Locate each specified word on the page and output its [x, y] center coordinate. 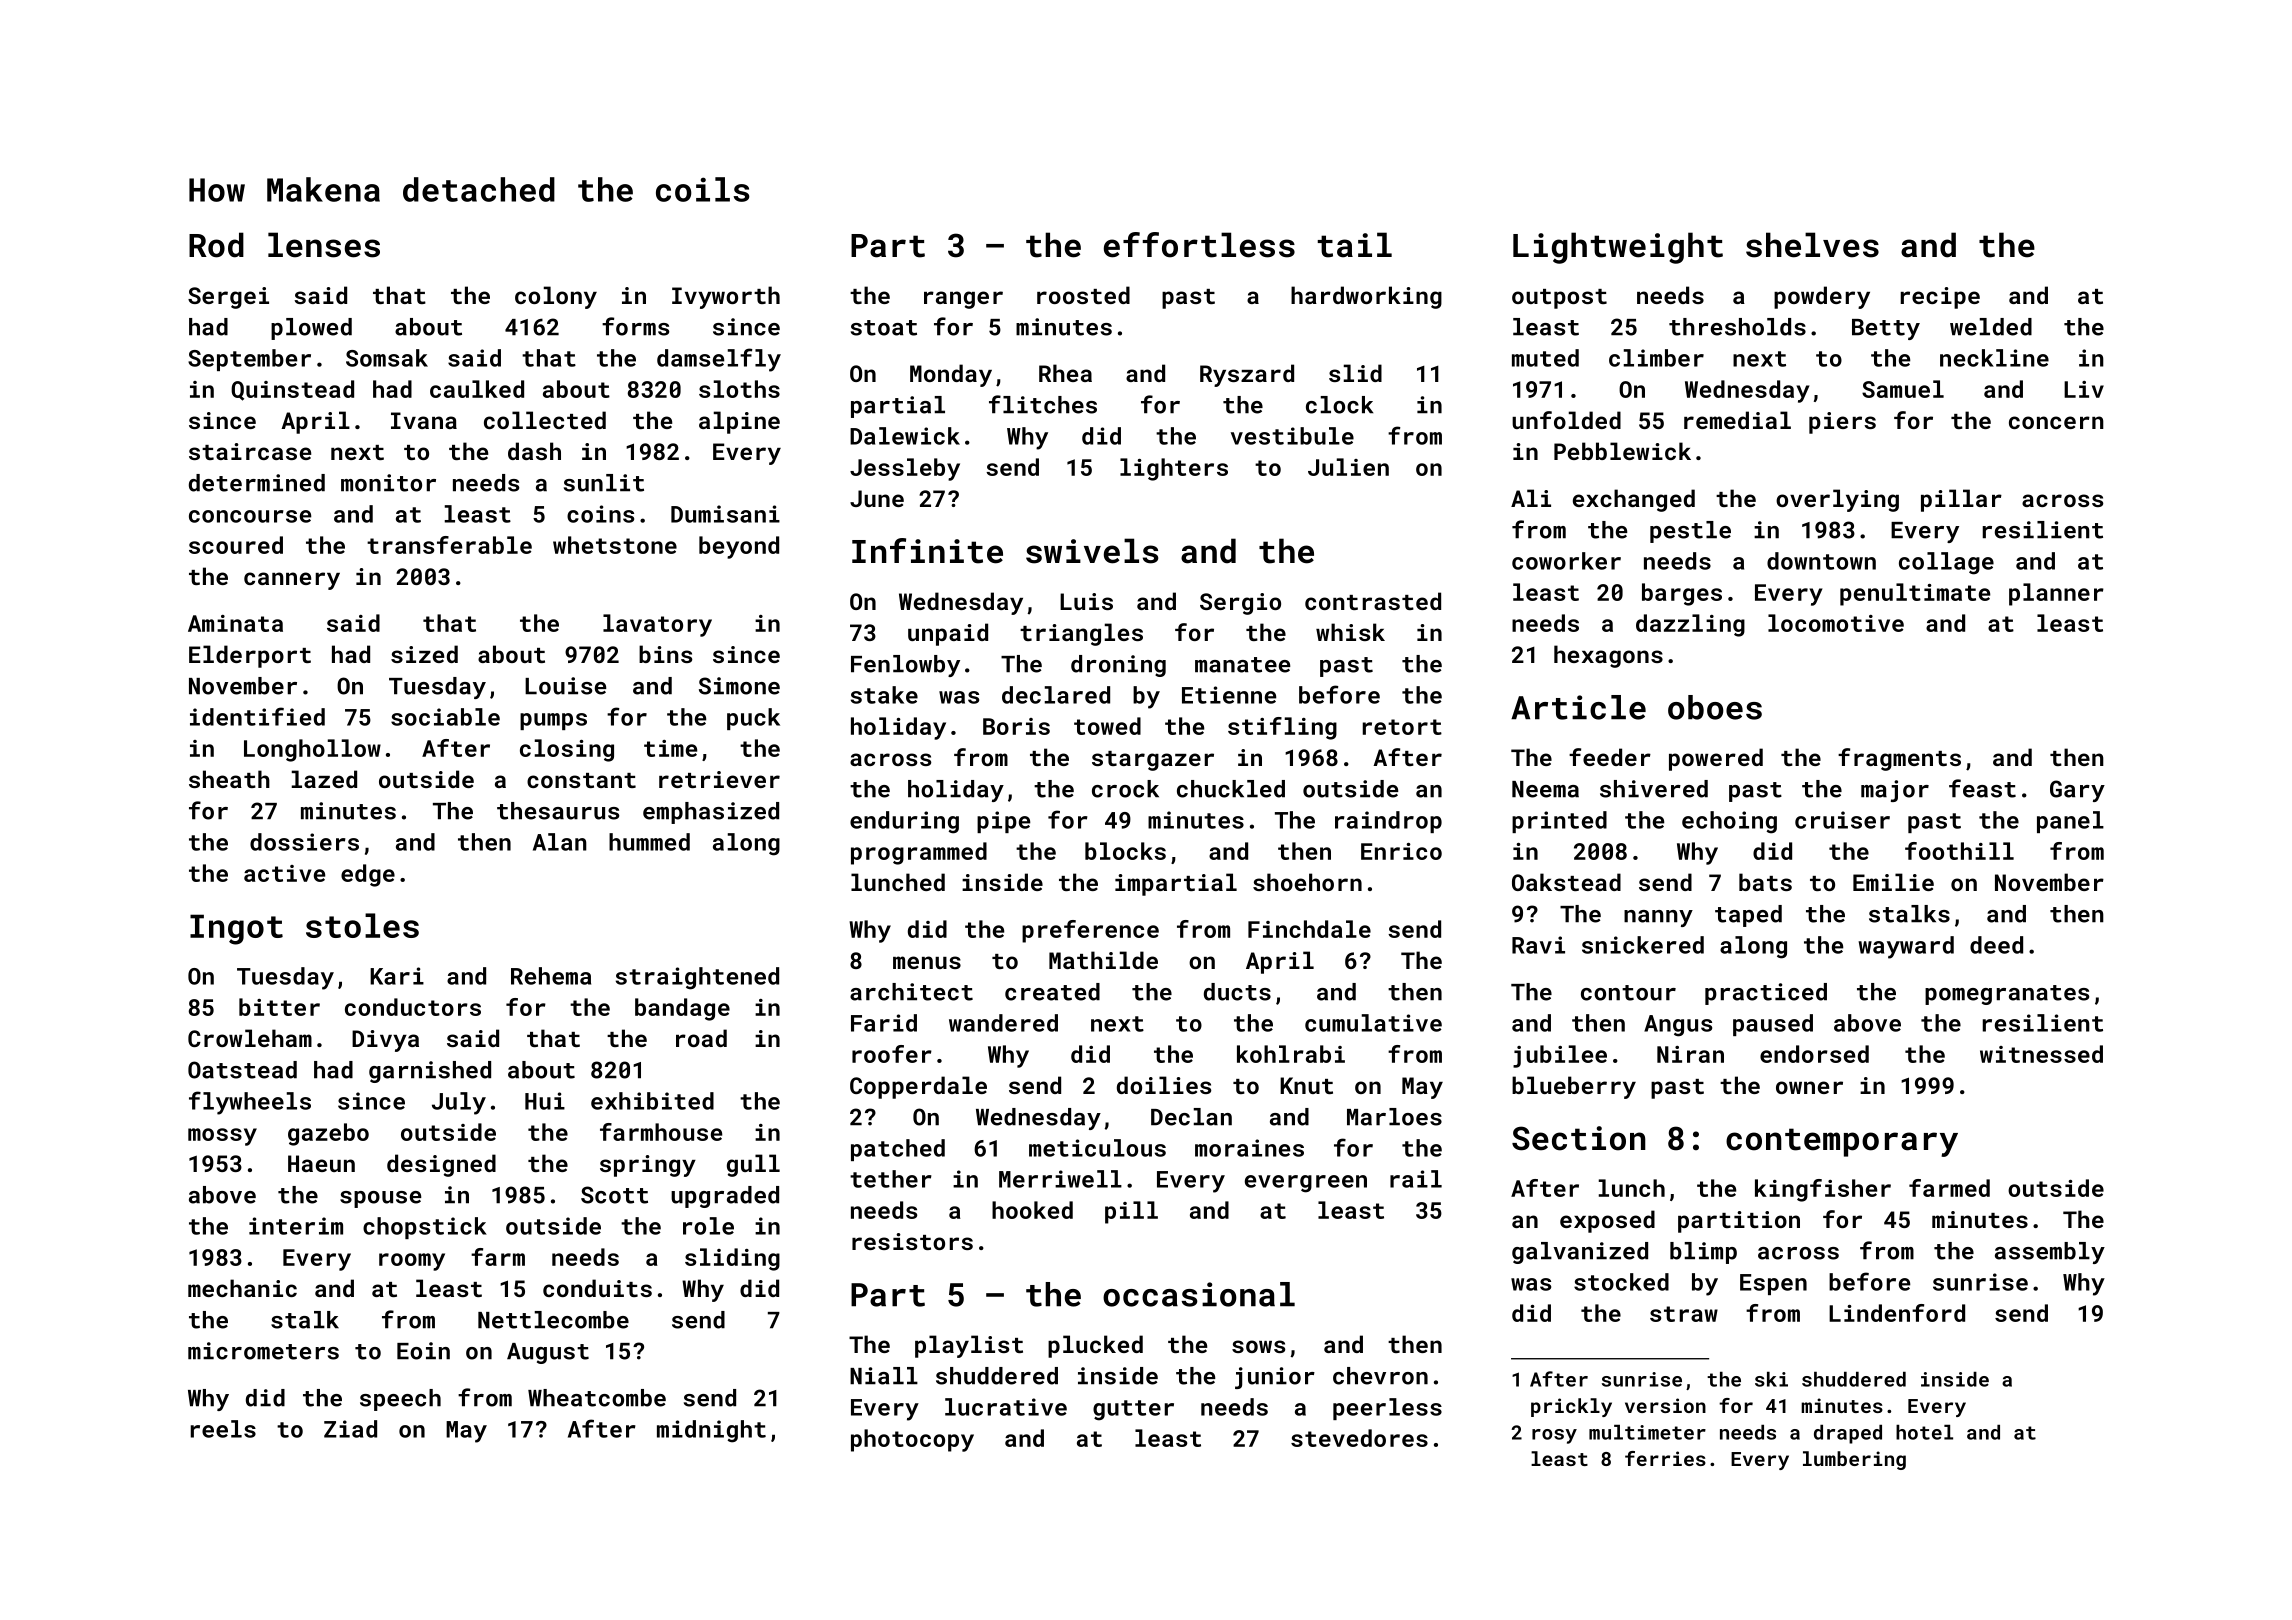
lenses [324, 245]
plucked [1095, 1346]
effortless [1199, 245]
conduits [597, 1288]
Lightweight [1618, 248]
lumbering [1854, 1460]
